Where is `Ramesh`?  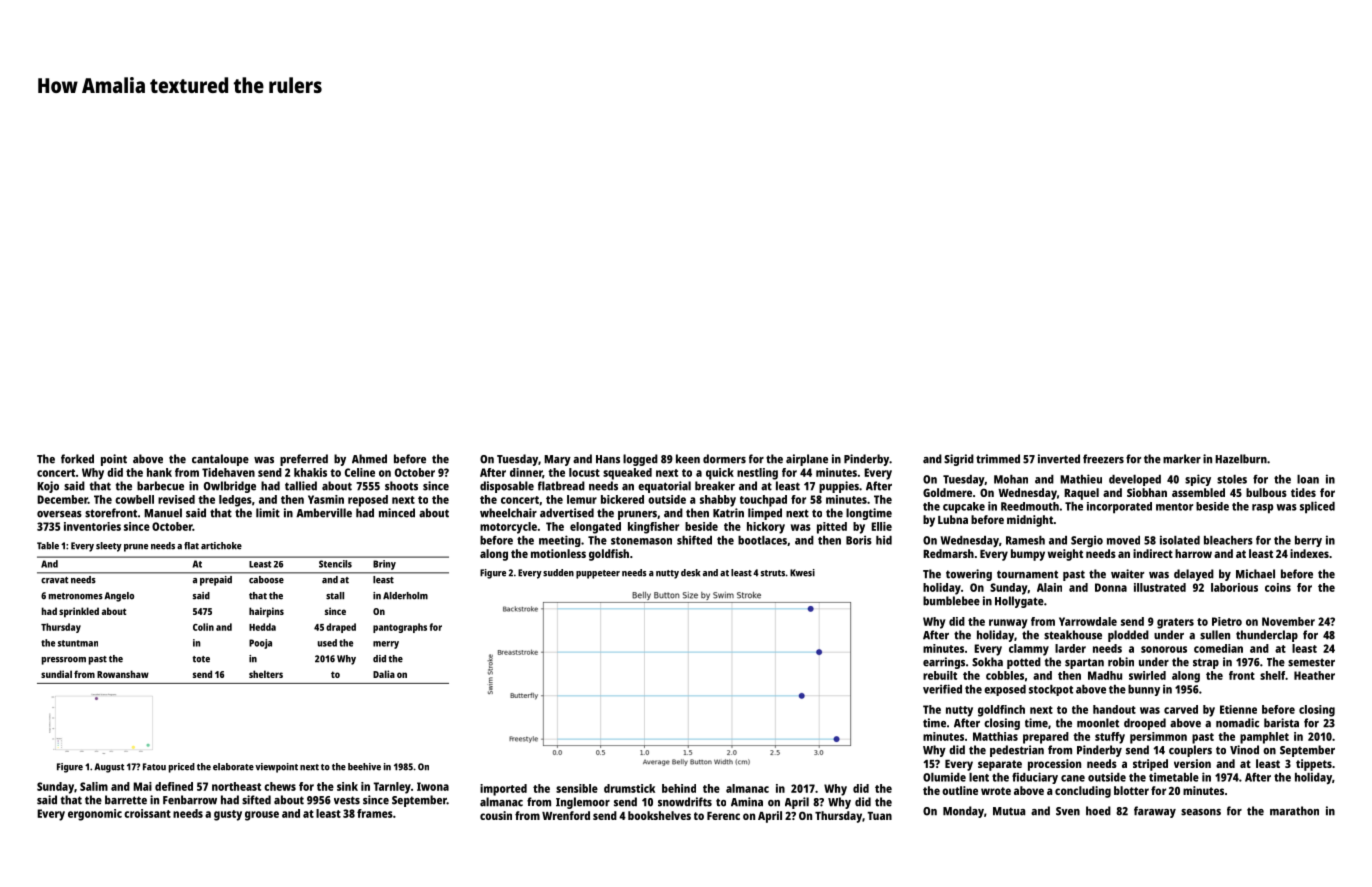 Ramesh is located at coordinates (1025, 540).
